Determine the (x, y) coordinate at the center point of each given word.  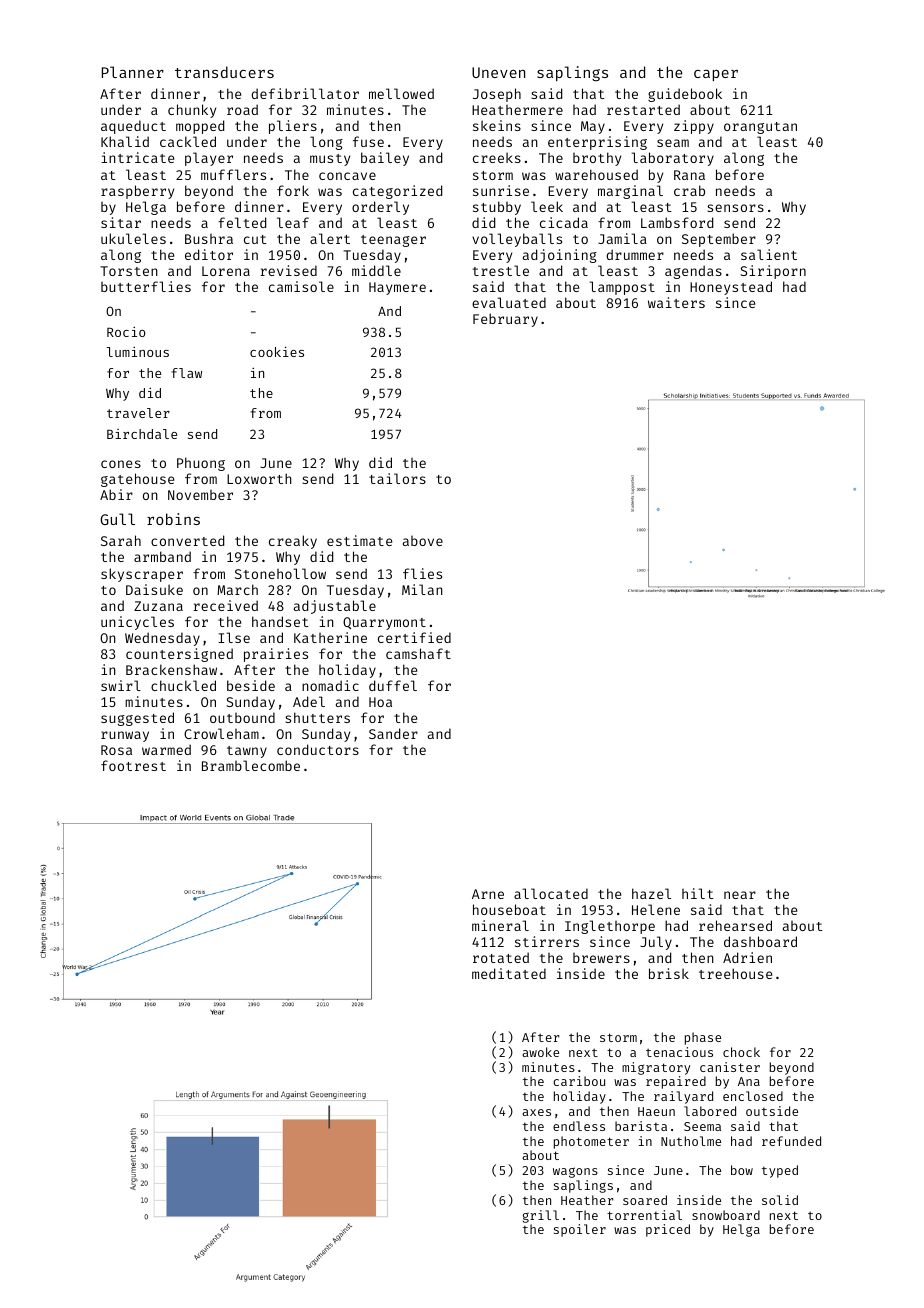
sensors (735, 208)
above (423, 540)
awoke (540, 1052)
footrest (133, 765)
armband (162, 556)
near (740, 895)
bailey (385, 159)
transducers (224, 72)
